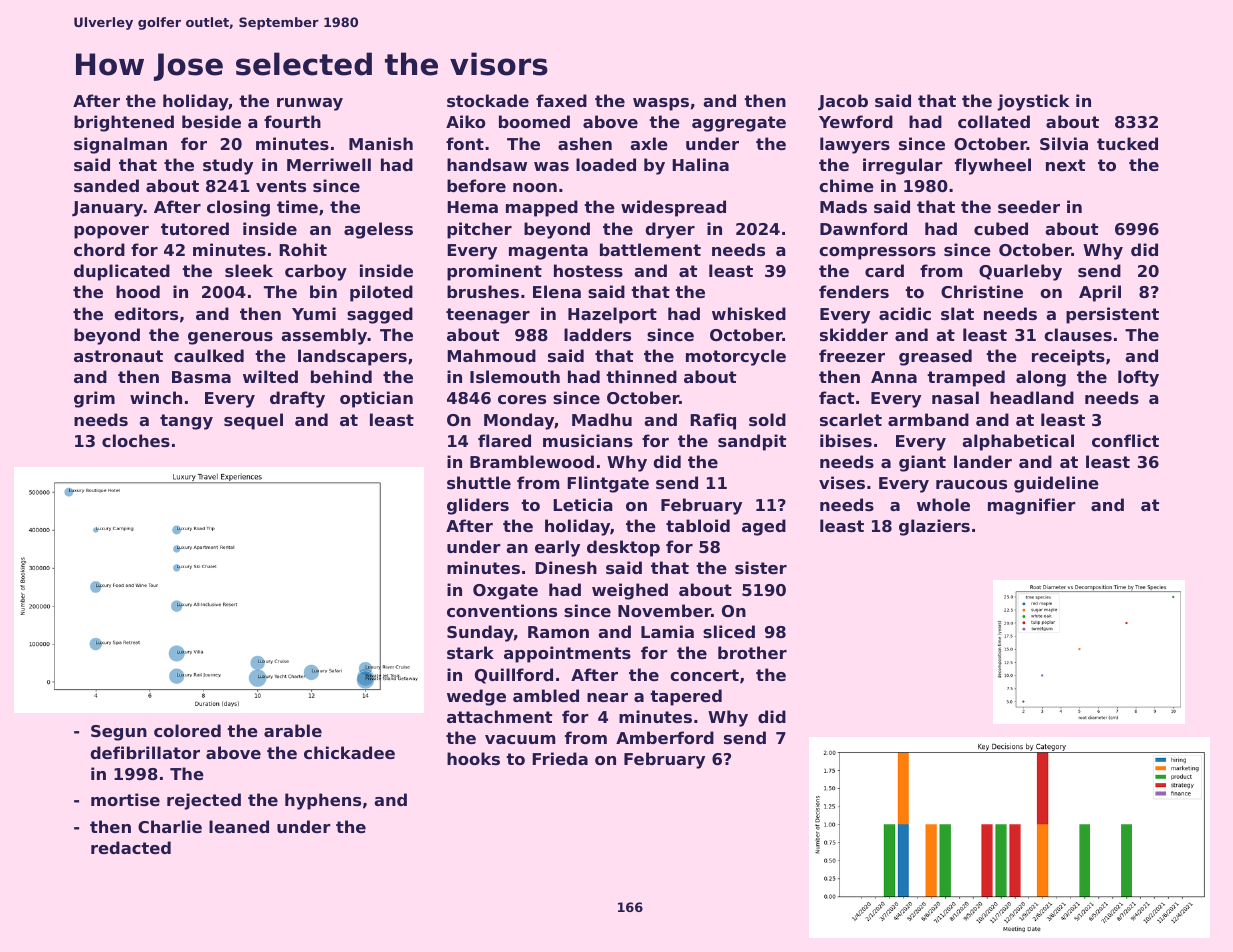 The width and height of the page is (1233, 952). Describe the element at coordinates (665, 737) in the page. I see `Amberford` at that location.
